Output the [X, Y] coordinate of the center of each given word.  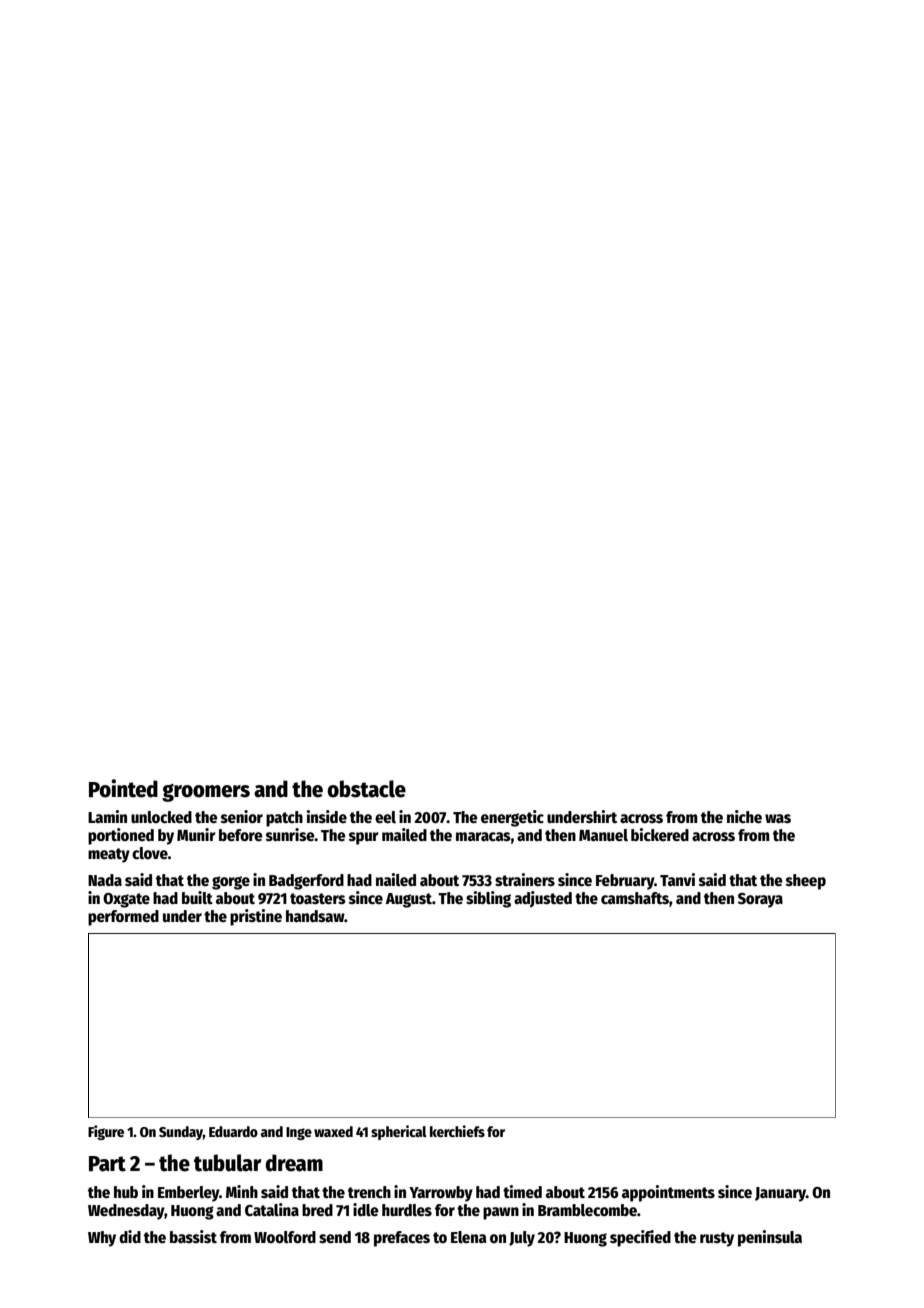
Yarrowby [441, 1194]
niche [744, 816]
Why [102, 1239]
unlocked [161, 817]
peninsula [770, 1238]
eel [385, 817]
